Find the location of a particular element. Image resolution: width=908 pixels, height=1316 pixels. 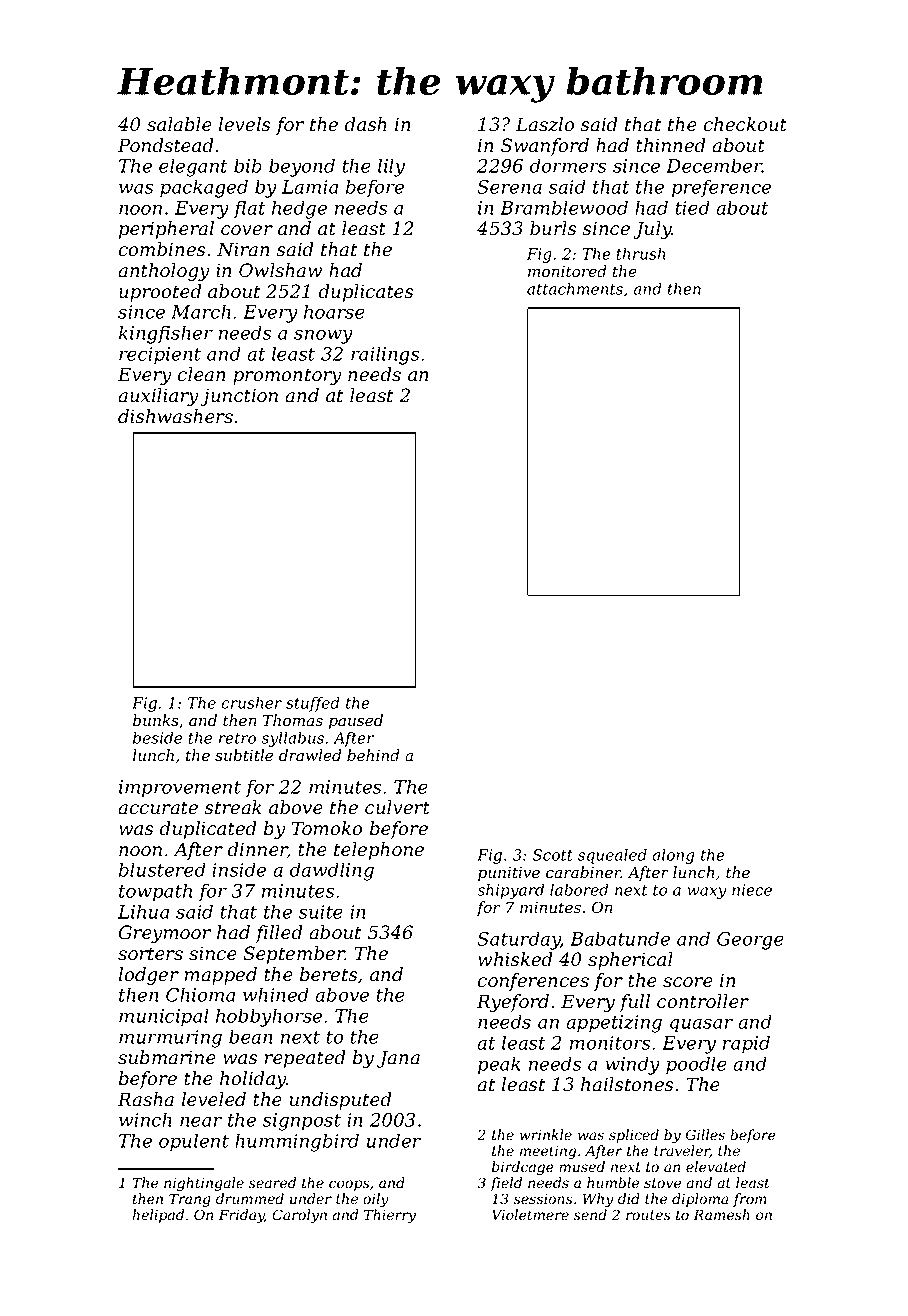

monitored is located at coordinates (567, 271).
